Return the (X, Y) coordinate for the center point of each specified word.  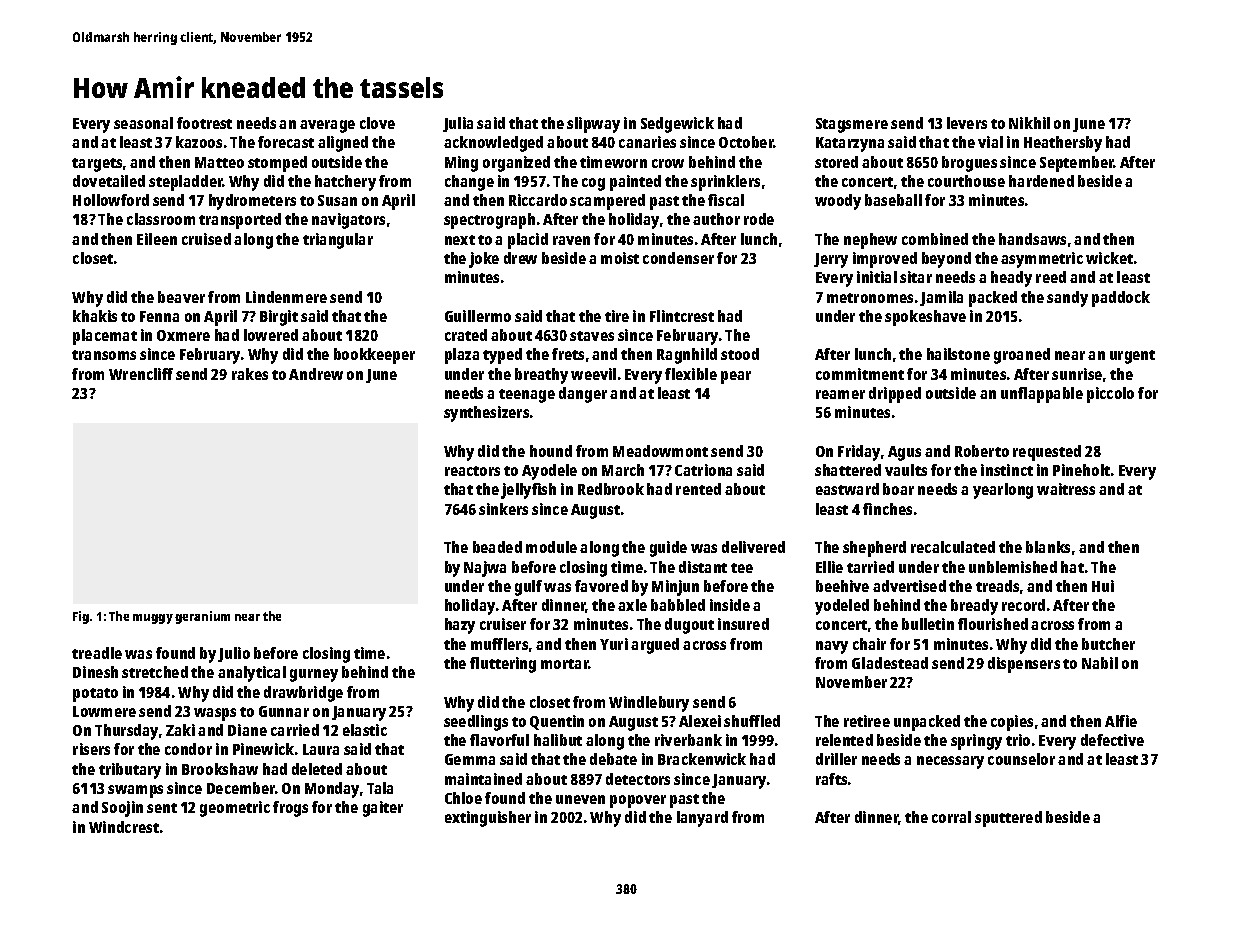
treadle (97, 653)
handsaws (1032, 239)
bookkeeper (374, 356)
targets (97, 165)
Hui (1103, 586)
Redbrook (611, 489)
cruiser (503, 624)
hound (551, 451)
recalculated (953, 547)
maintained (483, 779)
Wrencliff (141, 374)
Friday (859, 453)
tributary (130, 771)
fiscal (726, 200)
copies (1012, 723)
